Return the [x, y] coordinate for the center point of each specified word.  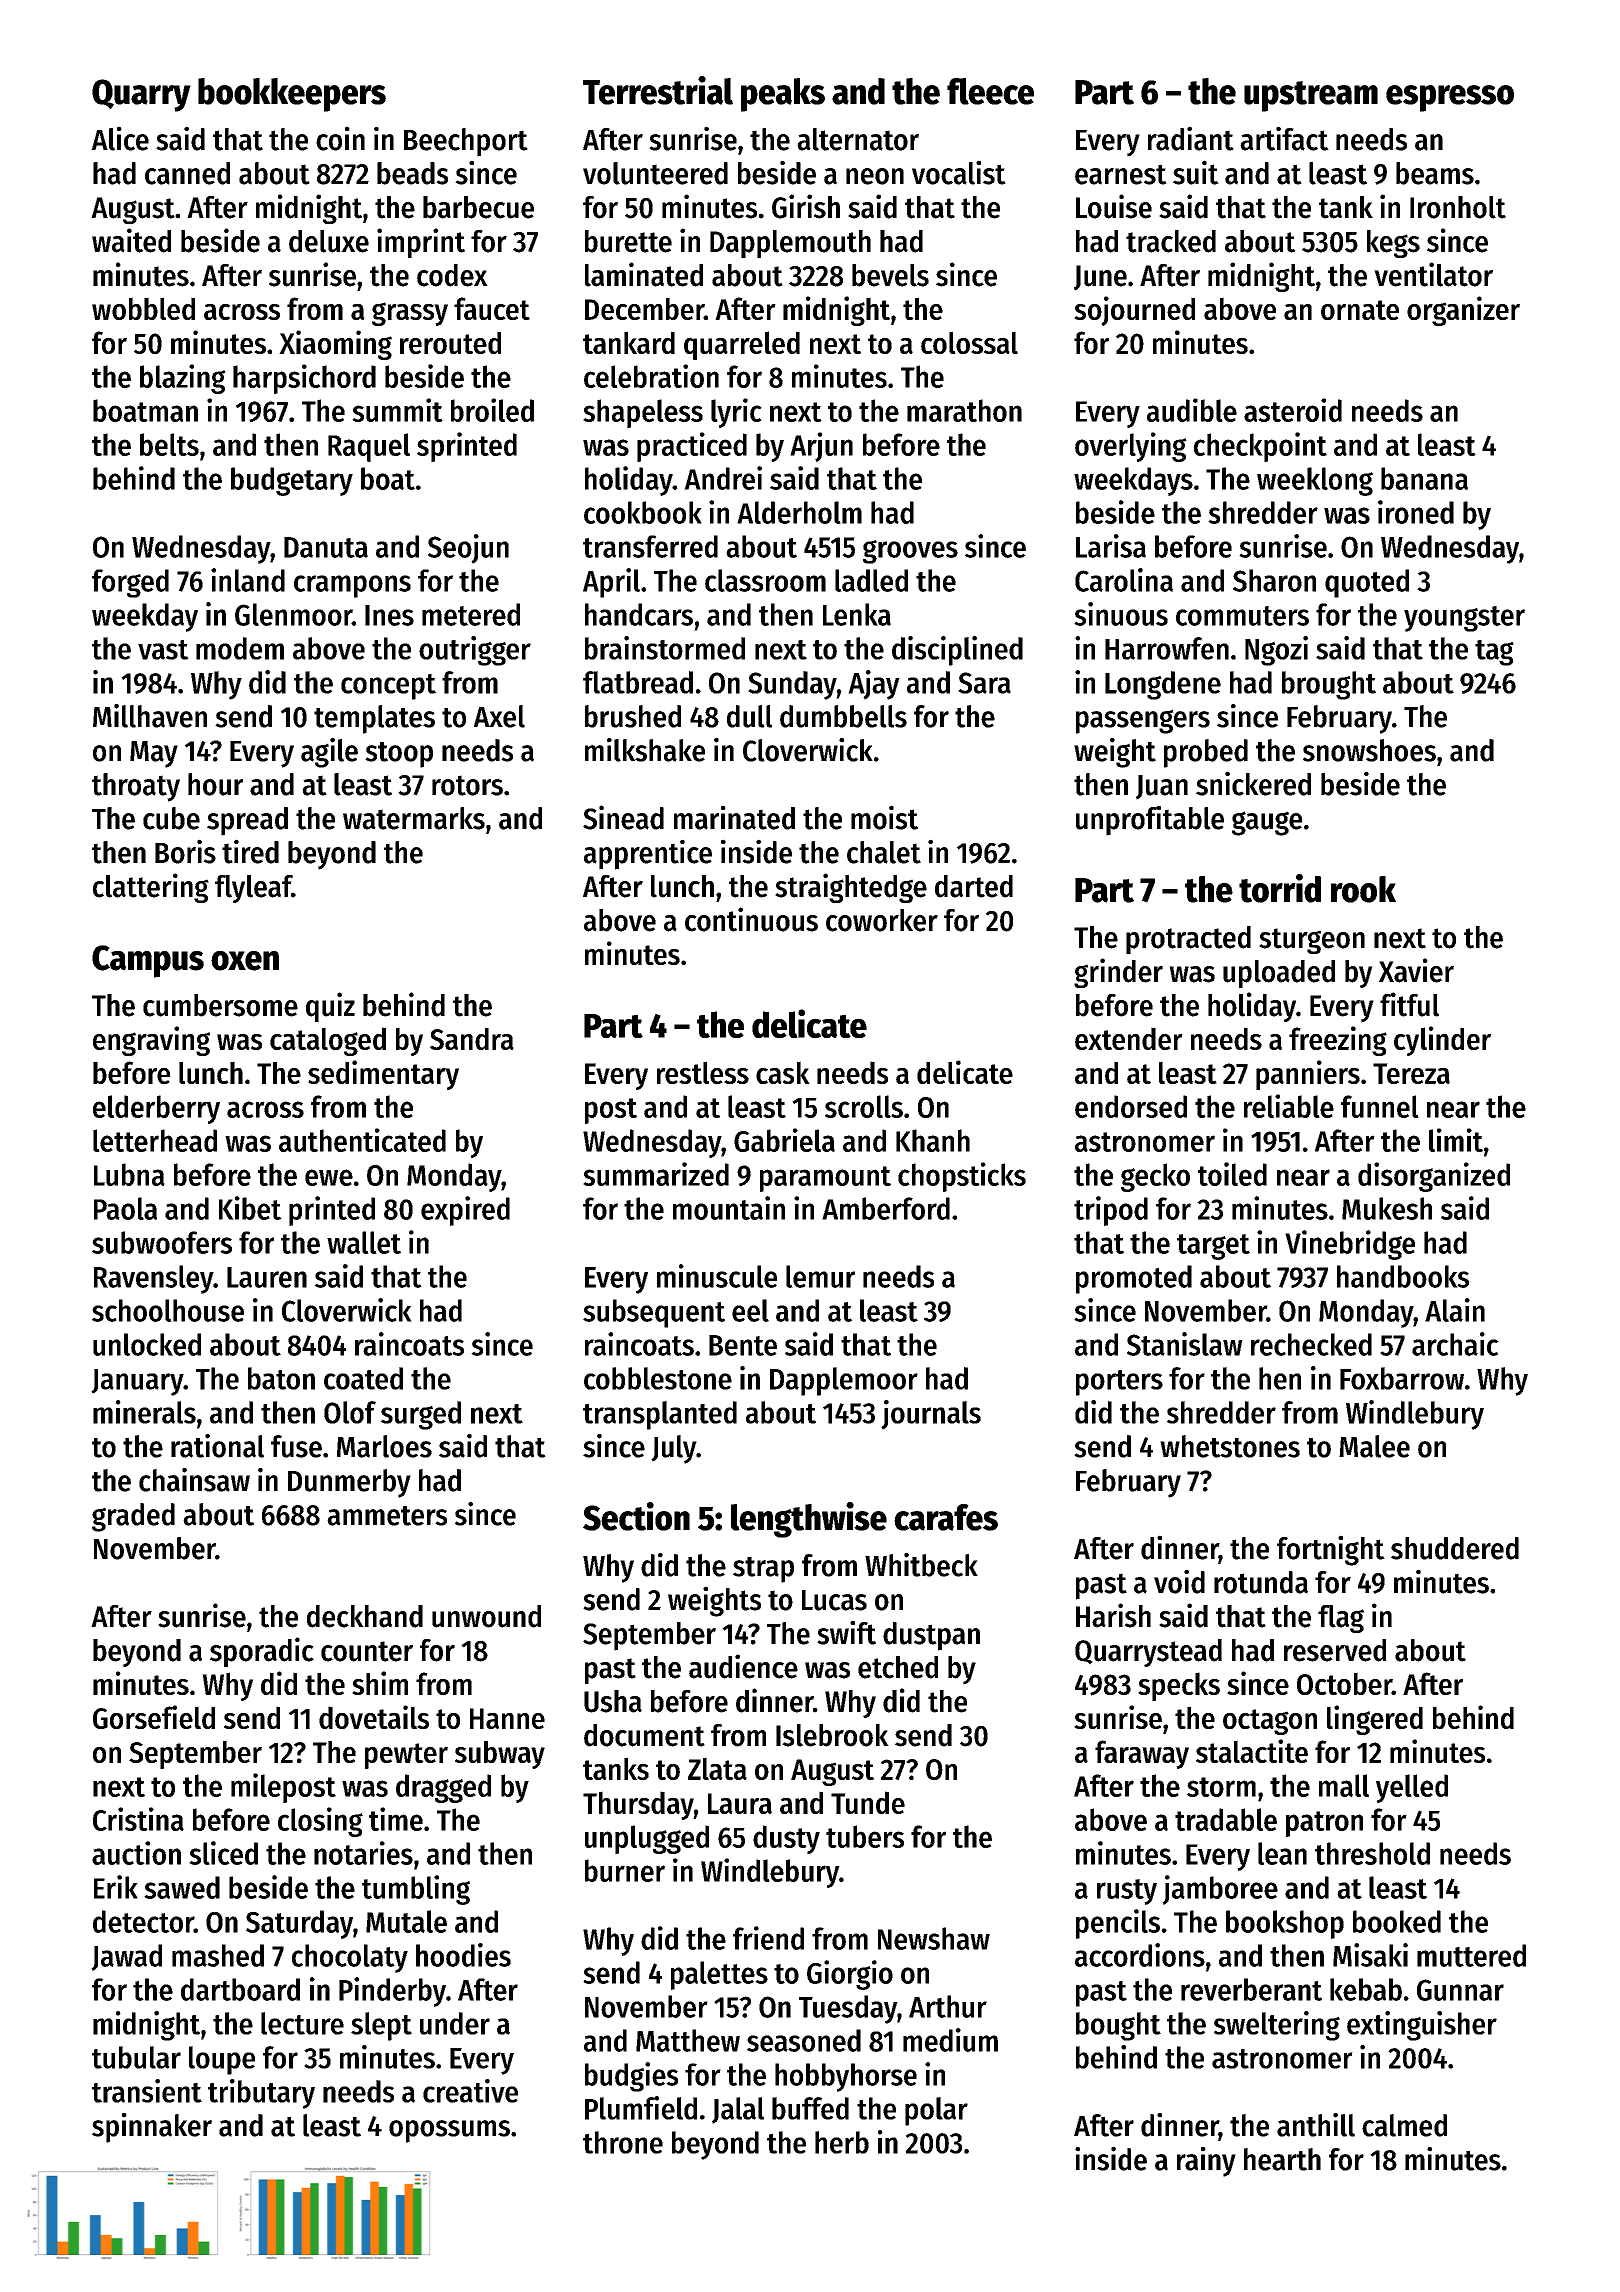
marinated [734, 817]
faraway [1142, 1754]
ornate [1360, 310]
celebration [651, 376]
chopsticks [962, 1177]
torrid [1280, 888]
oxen [245, 961]
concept [388, 687]
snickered [1253, 783]
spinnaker [152, 2128]
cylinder [1442, 1041]
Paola [125, 1208]
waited [131, 240]
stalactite [1252, 1751]
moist [884, 817]
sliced [223, 1853]
